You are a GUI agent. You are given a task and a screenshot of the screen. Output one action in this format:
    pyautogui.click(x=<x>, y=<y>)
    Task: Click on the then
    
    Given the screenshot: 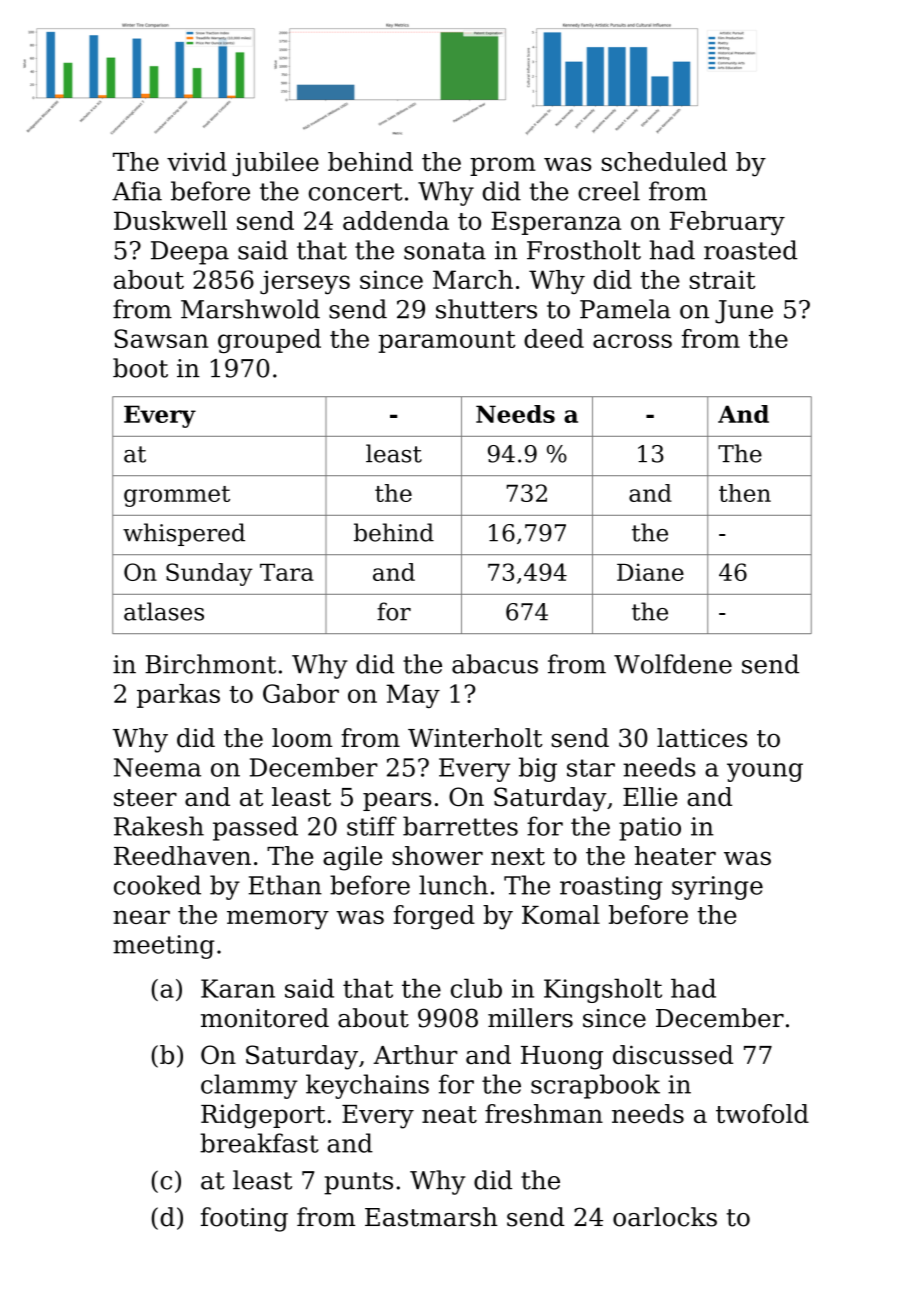 What is the action you would take?
    pyautogui.click(x=745, y=493)
